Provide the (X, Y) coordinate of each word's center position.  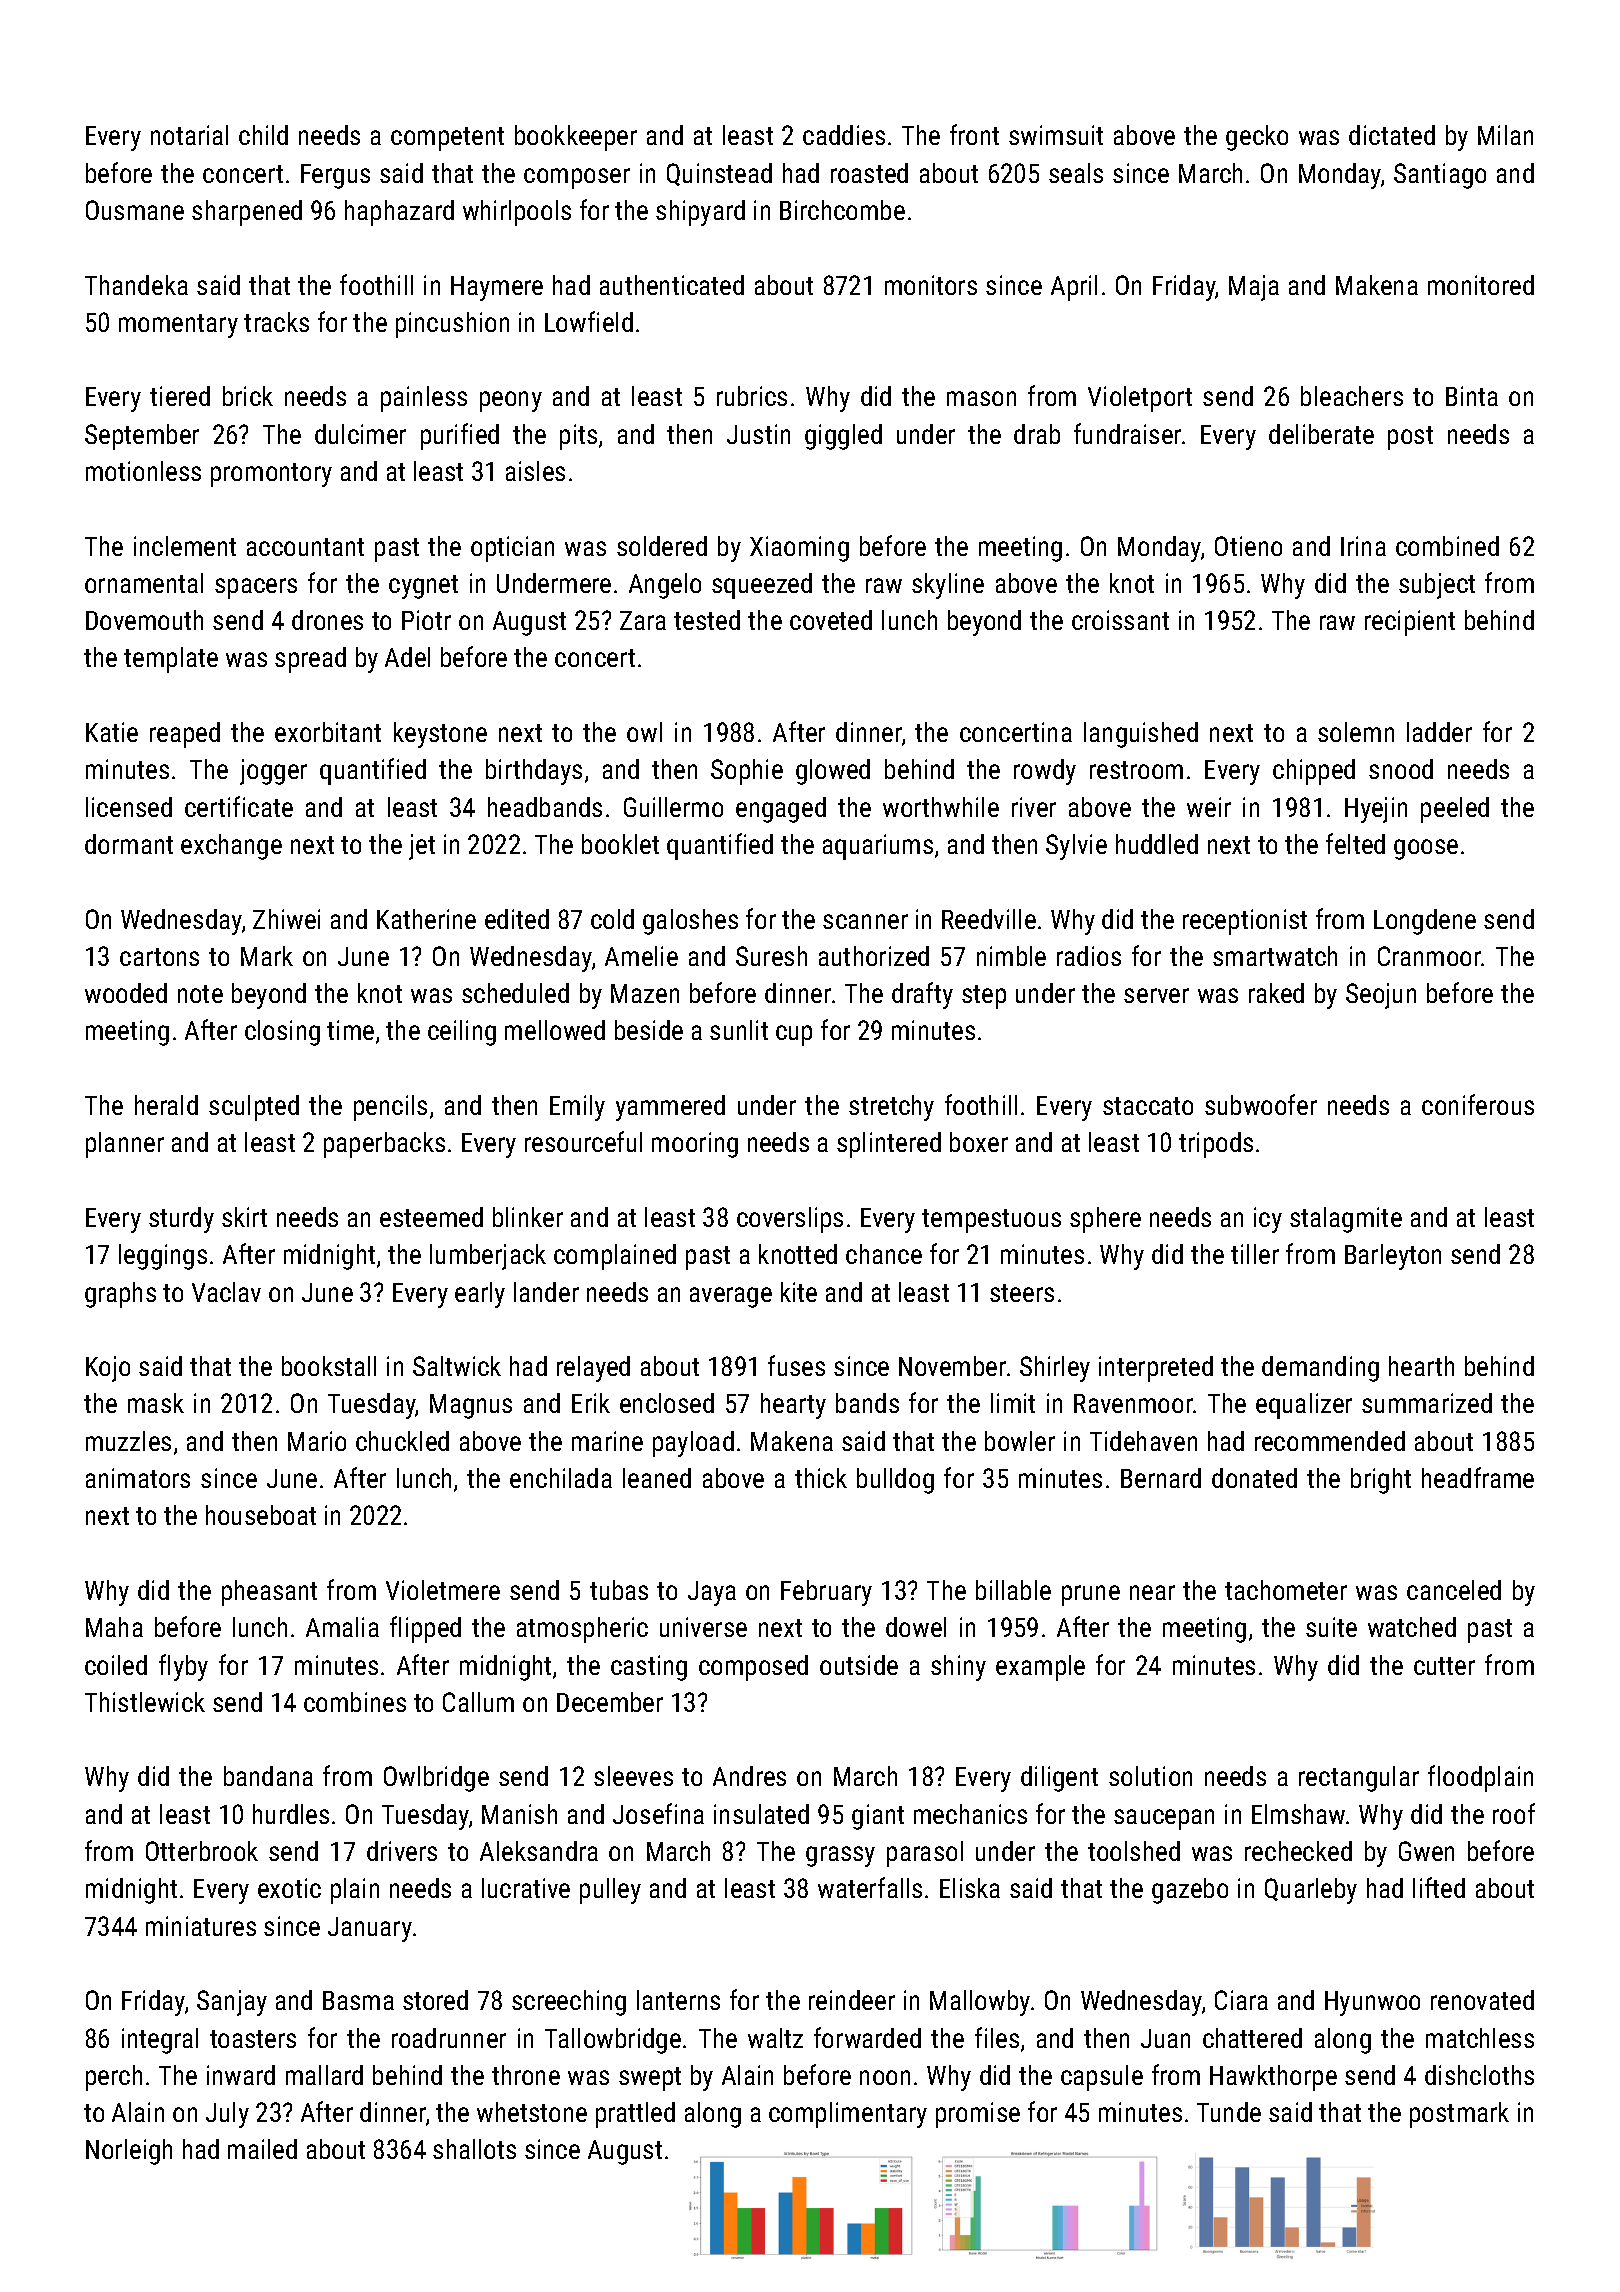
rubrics (752, 396)
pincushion (452, 325)
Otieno (1248, 546)
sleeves (633, 1776)
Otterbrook (202, 1851)
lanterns (678, 2000)
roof (1514, 1813)
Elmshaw (1298, 1814)
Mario (317, 1441)
